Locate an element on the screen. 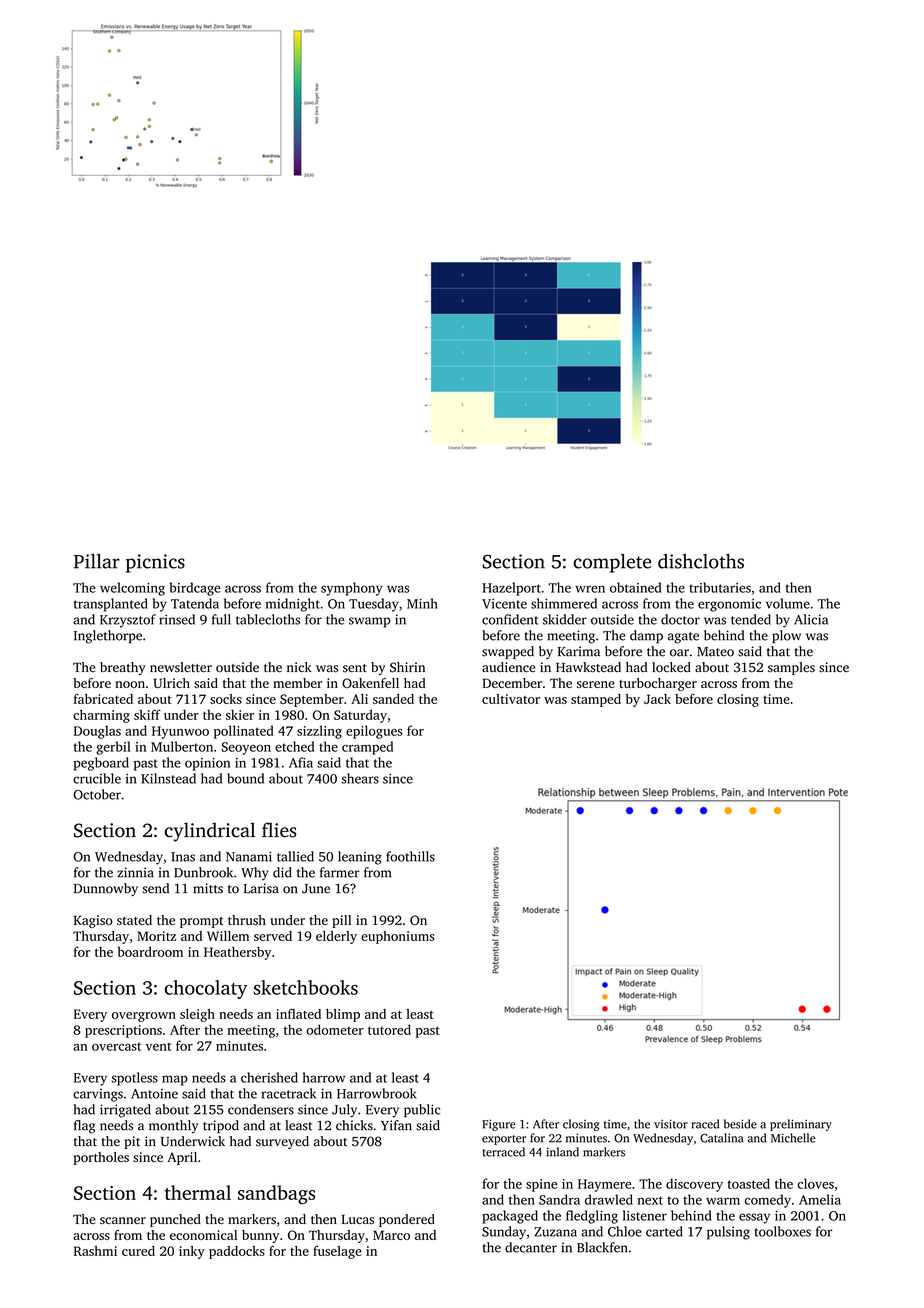  picnics is located at coordinates (155, 563).
